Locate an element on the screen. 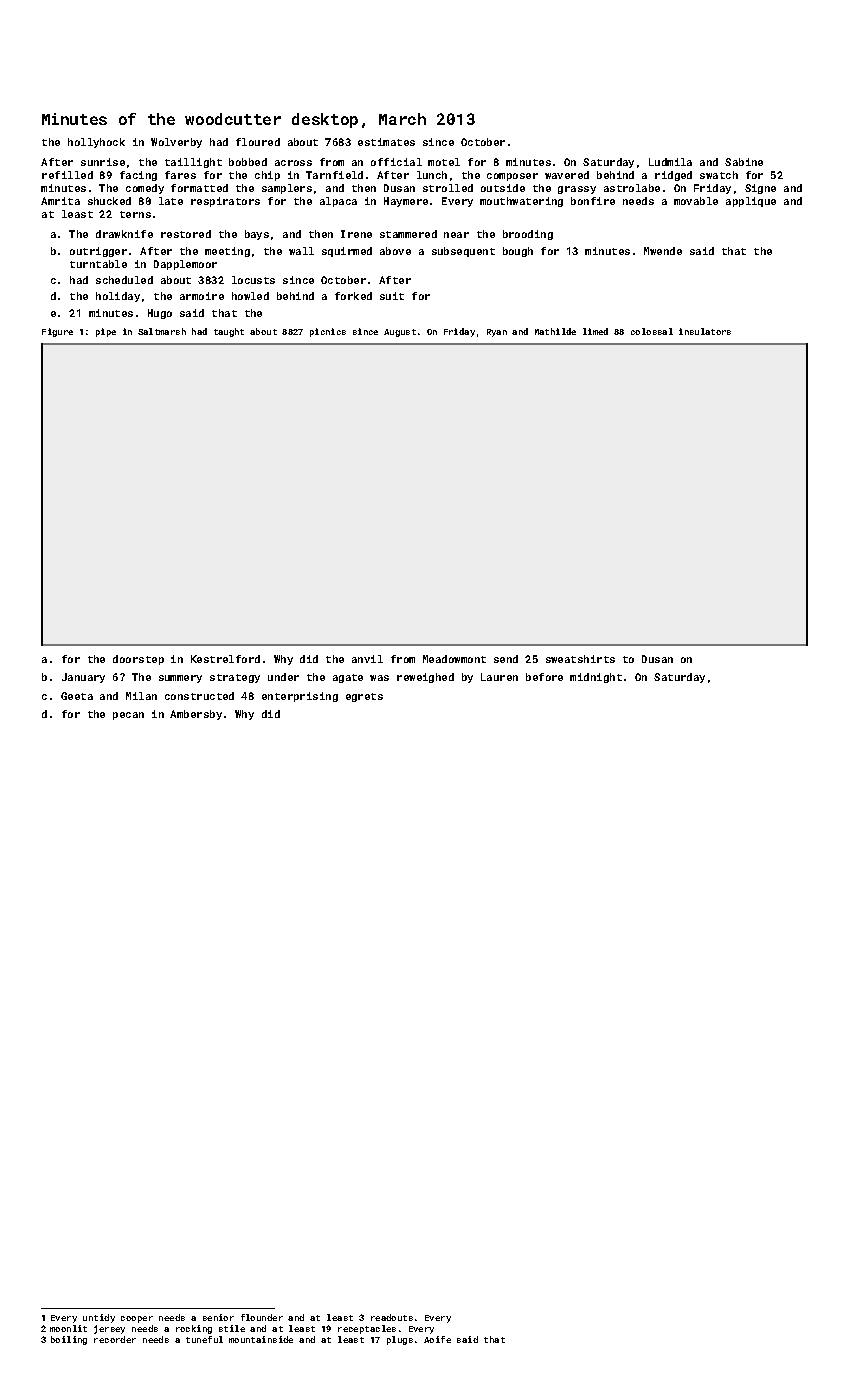 Image resolution: width=849 pixels, height=1400 pixels. readouts is located at coordinates (392, 1317).
